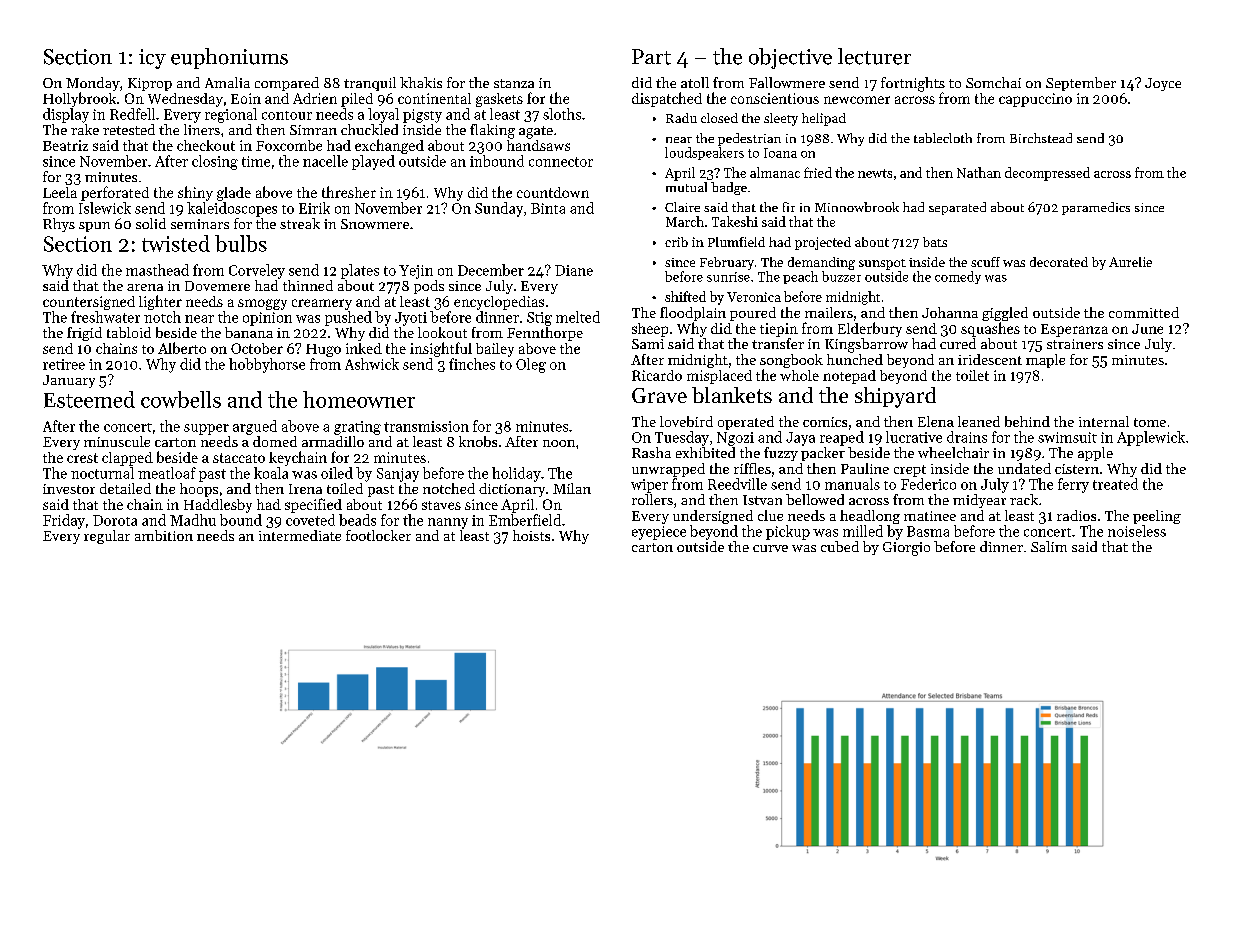  What do you see at coordinates (1049, 546) in the screenshot?
I see `Salim` at bounding box center [1049, 546].
